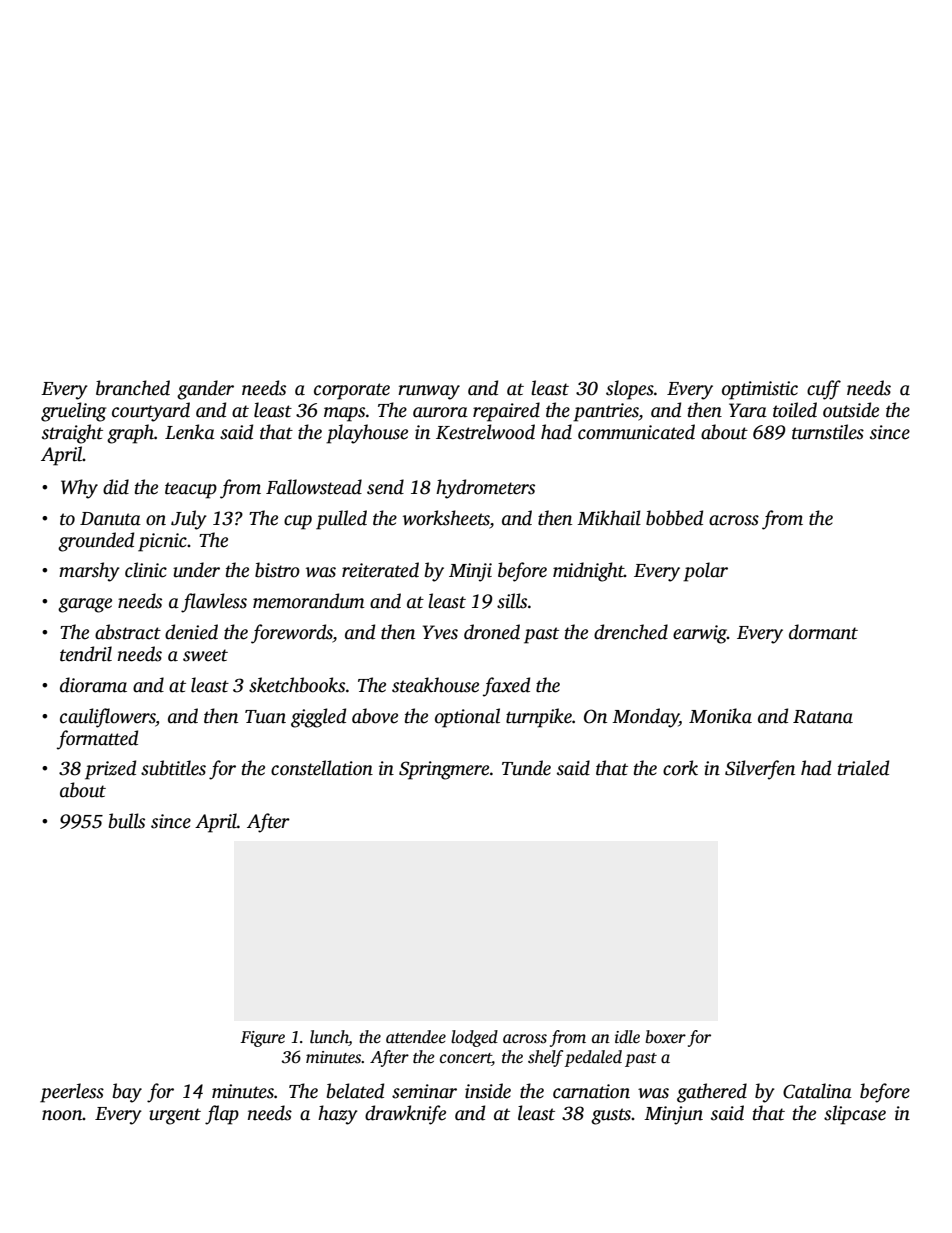  I want to click on Tuan, so click(265, 717).
